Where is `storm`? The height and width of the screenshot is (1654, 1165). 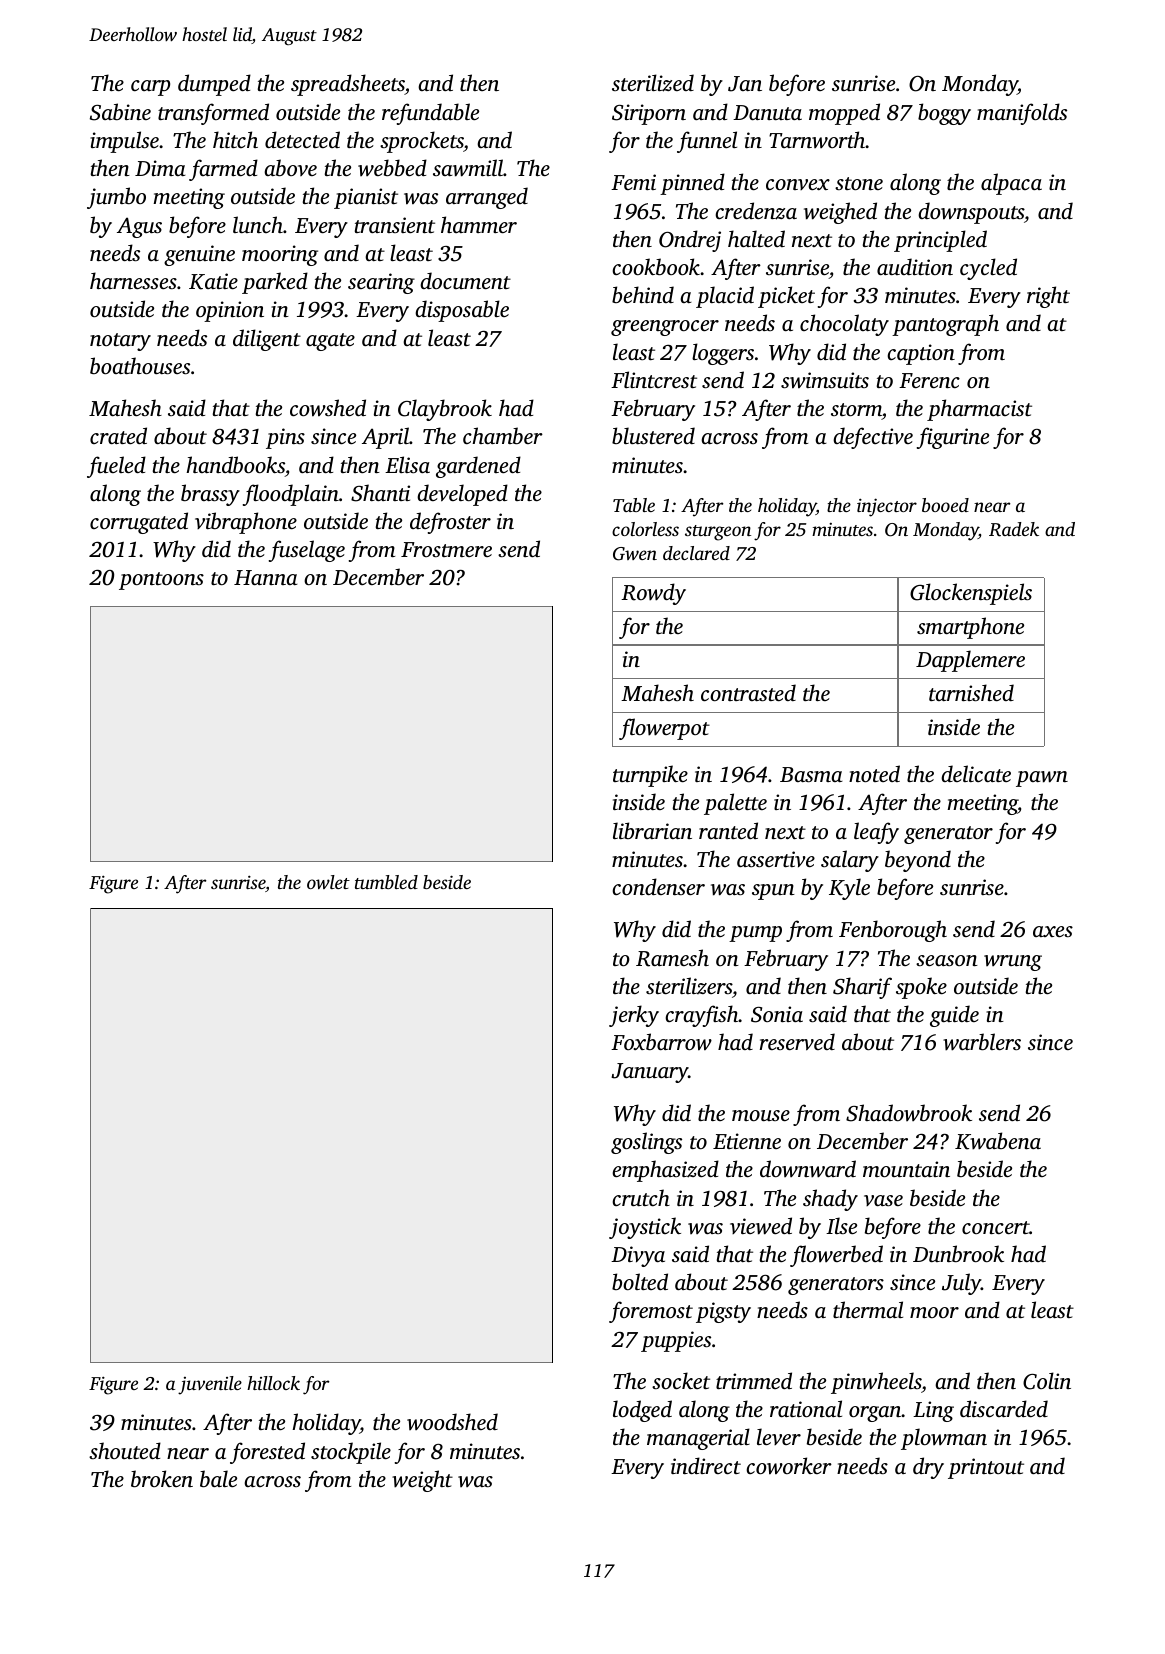
storm is located at coordinates (856, 409).
